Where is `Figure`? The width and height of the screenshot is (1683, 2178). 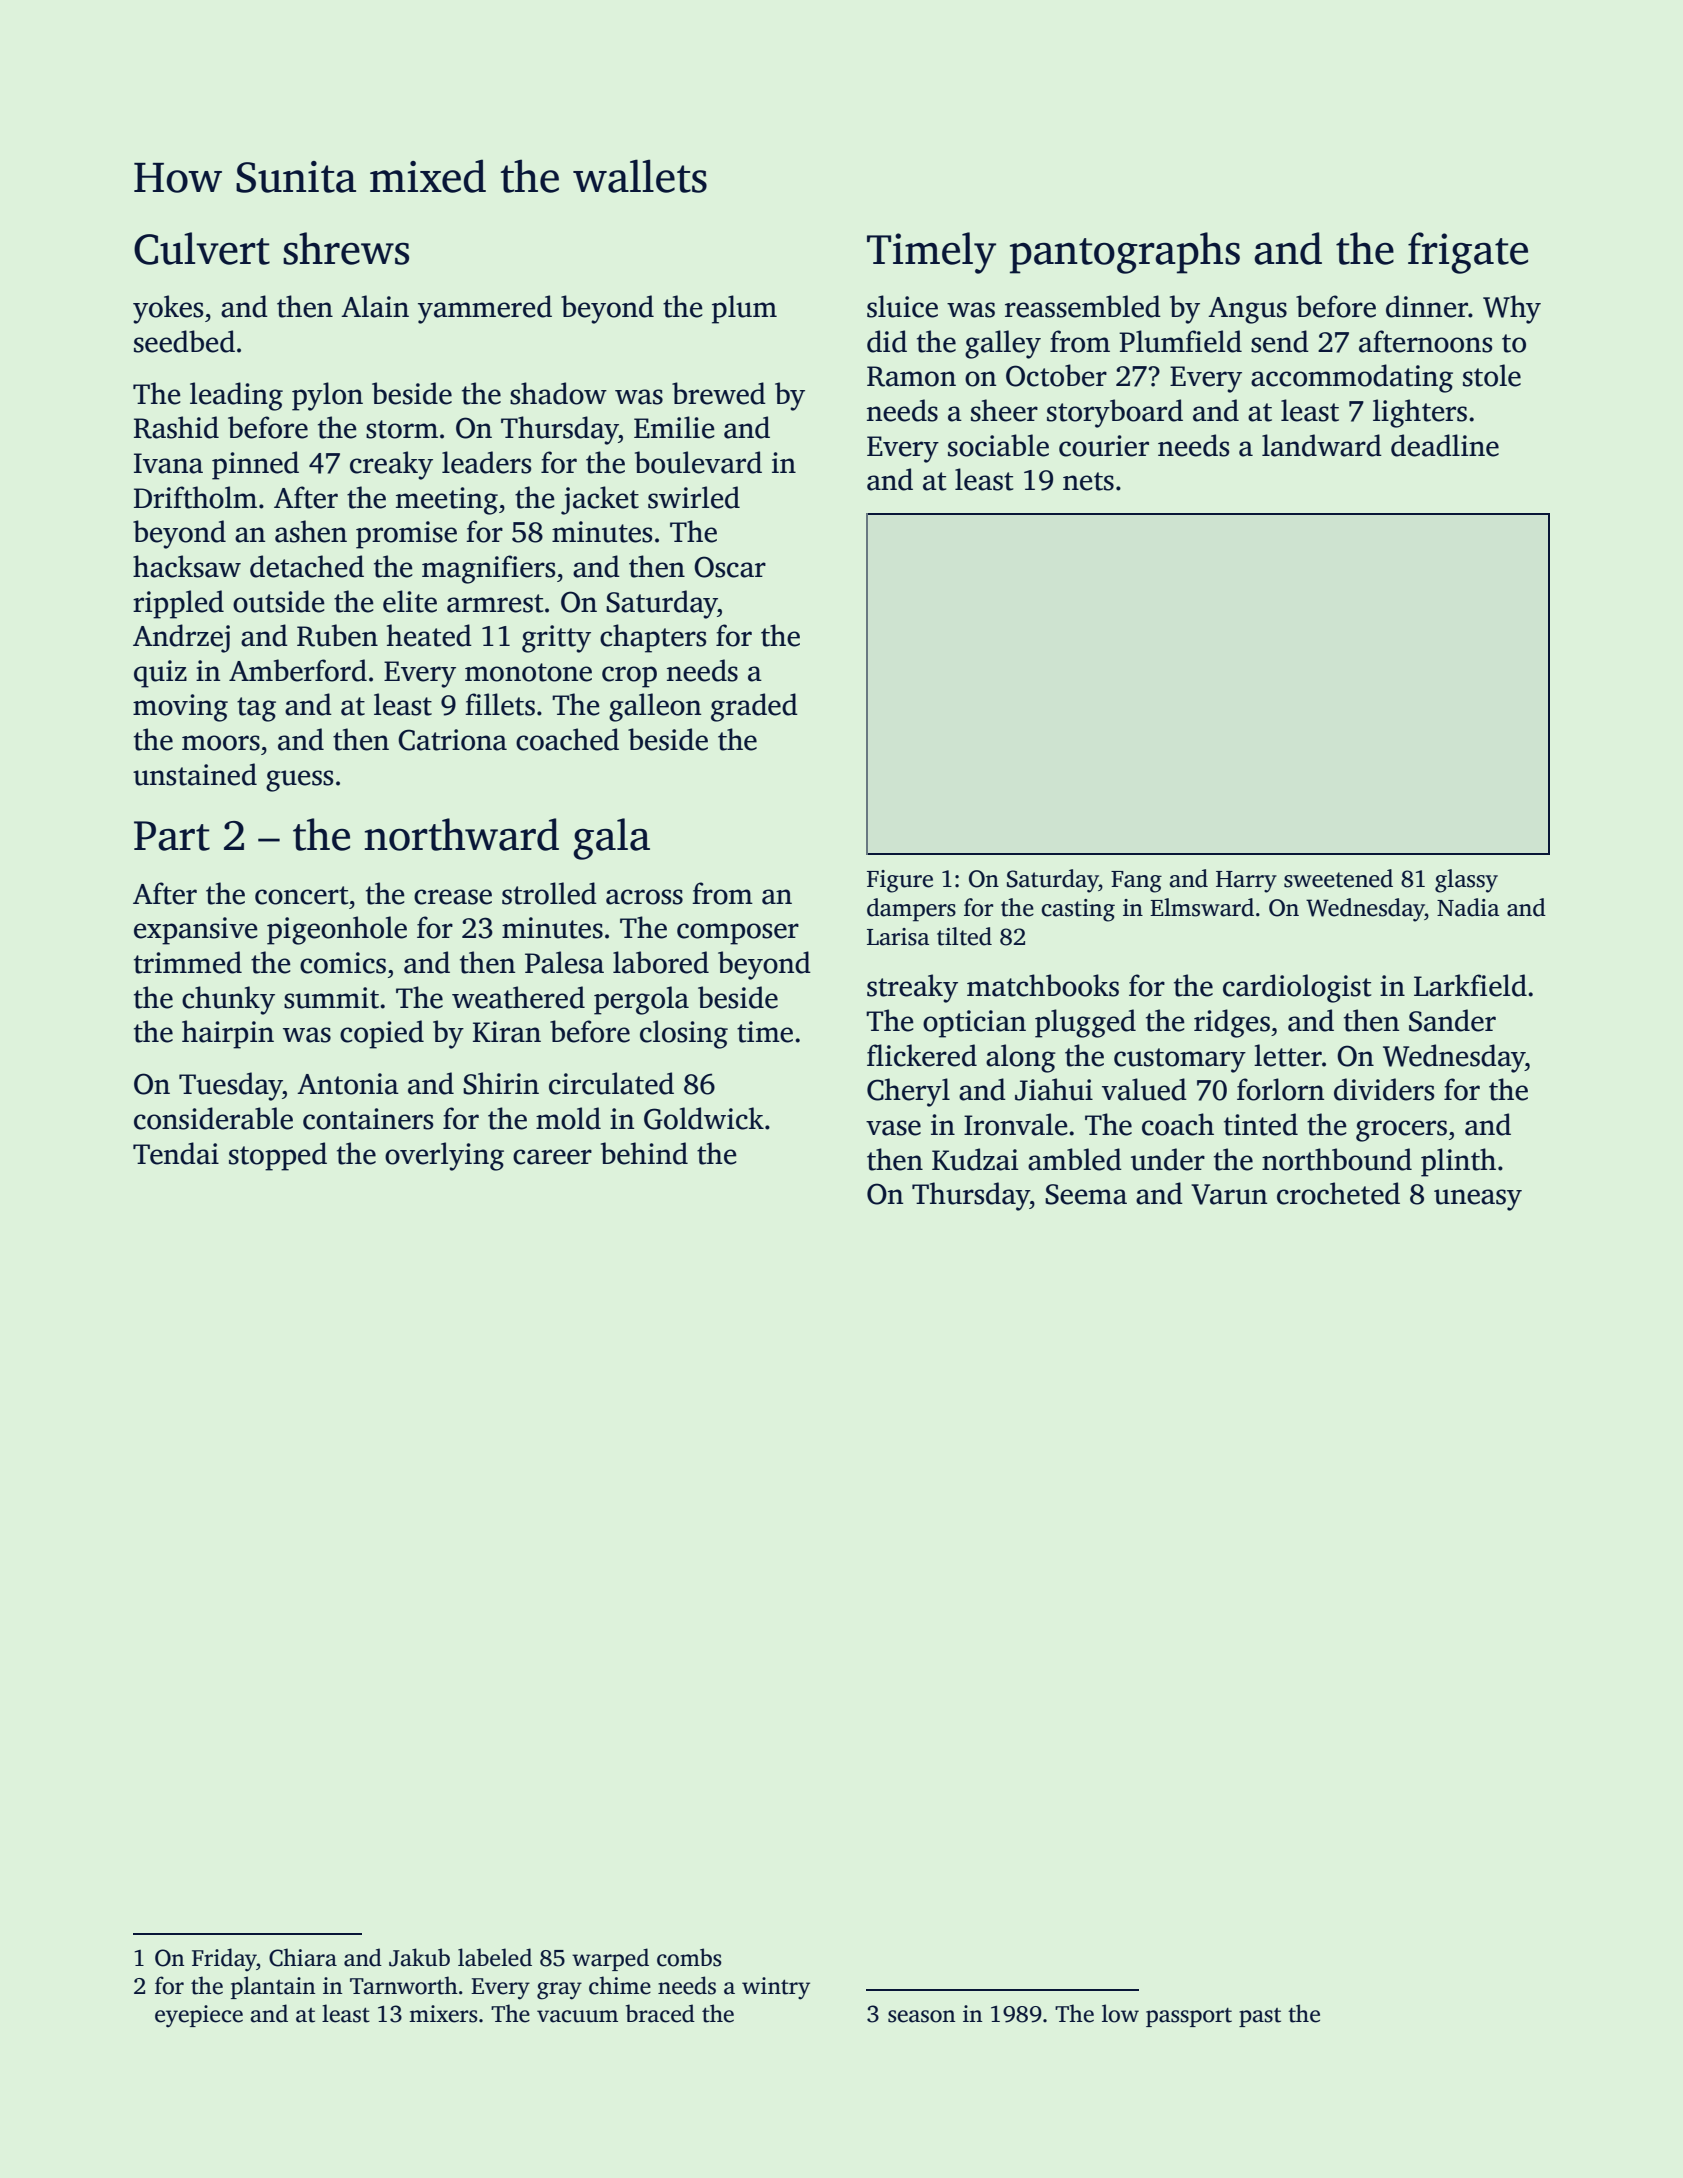 Figure is located at coordinates (900, 881).
